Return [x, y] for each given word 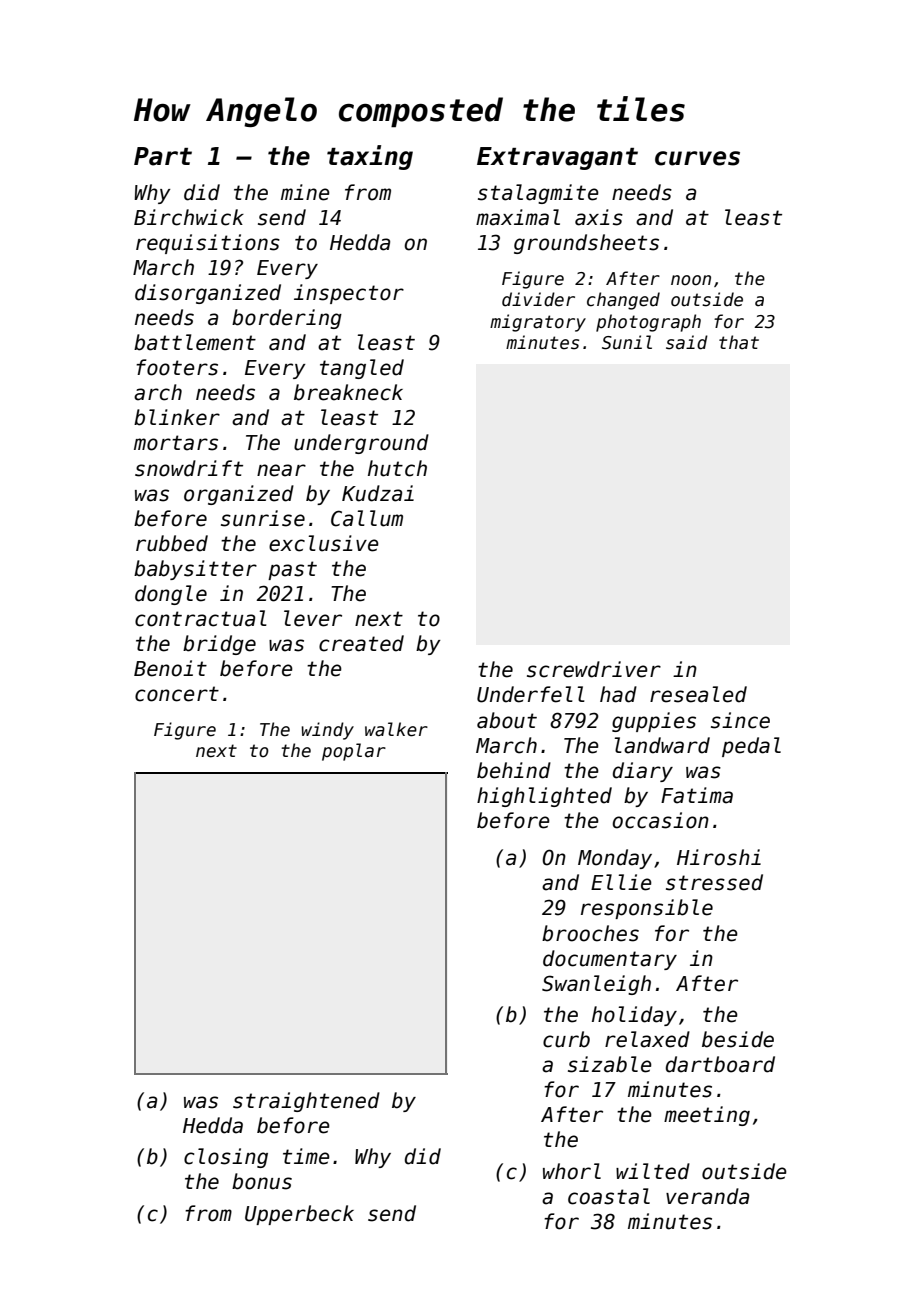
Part [163, 156]
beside [738, 1039]
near [281, 470]
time [306, 1156]
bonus [262, 1181]
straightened [306, 1102]
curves [697, 158]
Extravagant [557, 158]
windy [327, 731]
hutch [397, 468]
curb [566, 1039]
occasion [660, 820]
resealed [698, 694]
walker [396, 729]
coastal [609, 1196]
